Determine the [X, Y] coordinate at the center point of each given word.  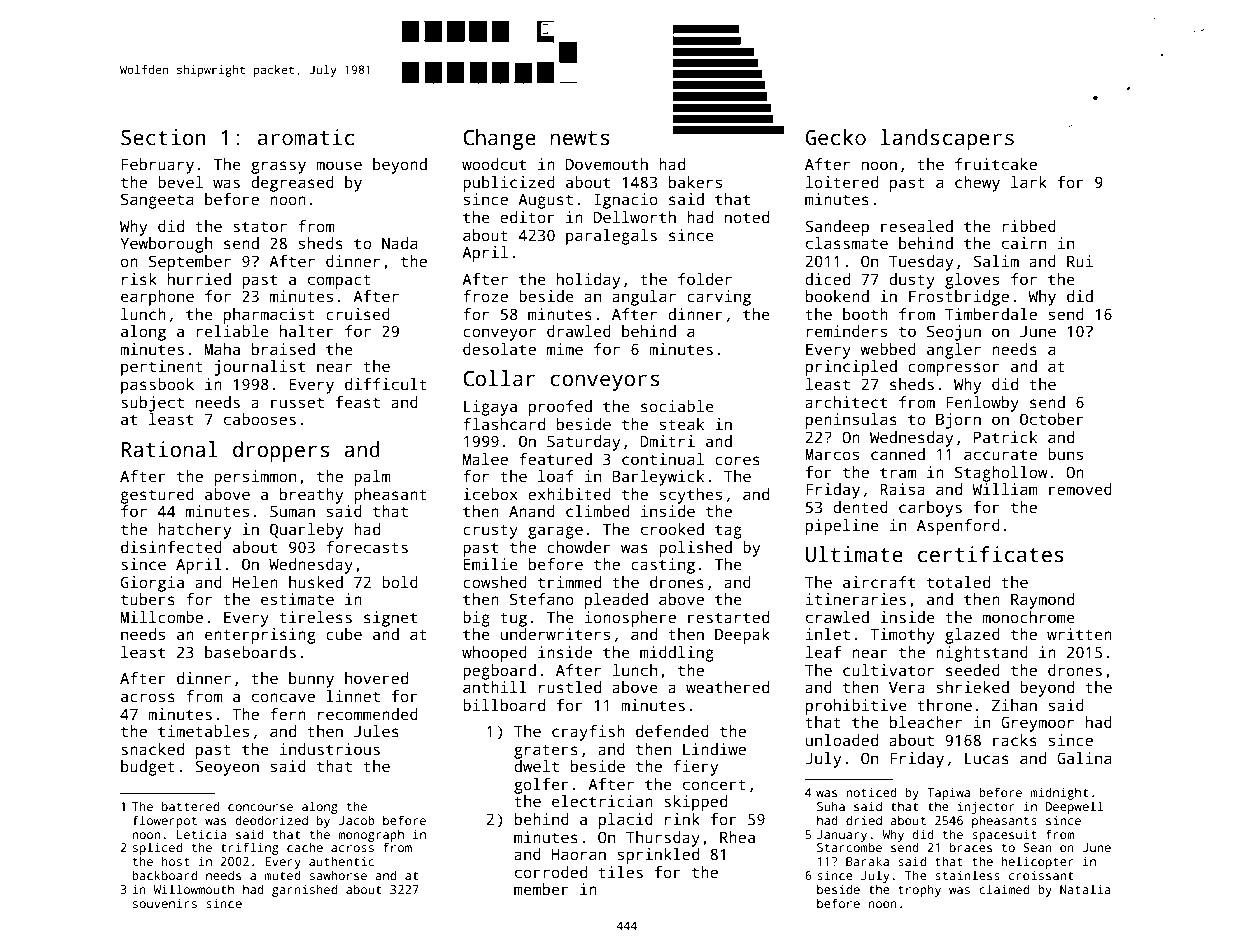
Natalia [1085, 889]
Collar [499, 378]
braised [283, 349]
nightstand [982, 654]
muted [283, 875]
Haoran [579, 854]
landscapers [947, 139]
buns [1065, 454]
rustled [570, 687]
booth [865, 314]
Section [163, 137]
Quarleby [306, 531]
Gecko [836, 137]
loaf [556, 476]
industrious [330, 749]
